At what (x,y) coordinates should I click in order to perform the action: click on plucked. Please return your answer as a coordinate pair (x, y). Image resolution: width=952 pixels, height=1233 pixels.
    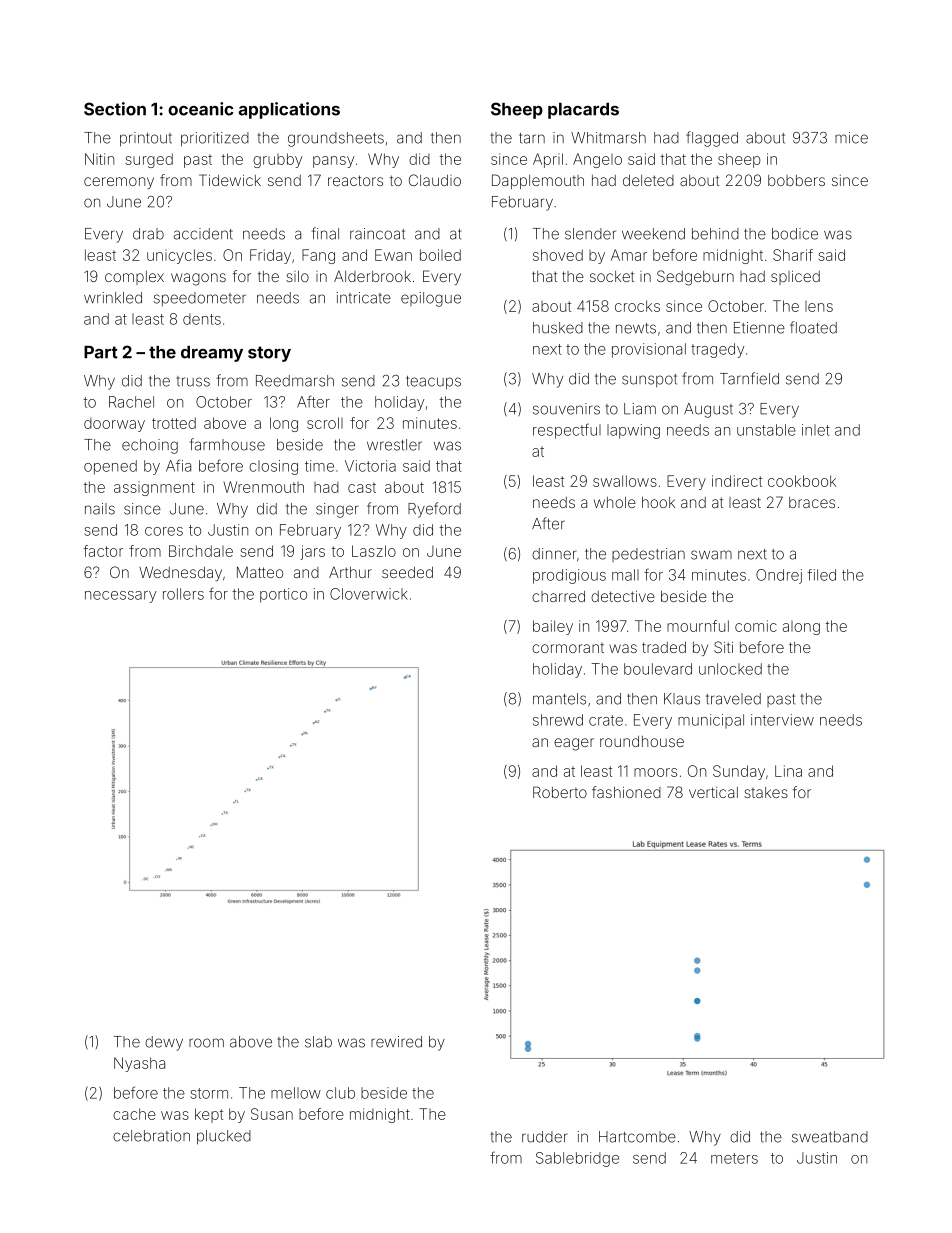
    Looking at the image, I should click on (224, 1137).
